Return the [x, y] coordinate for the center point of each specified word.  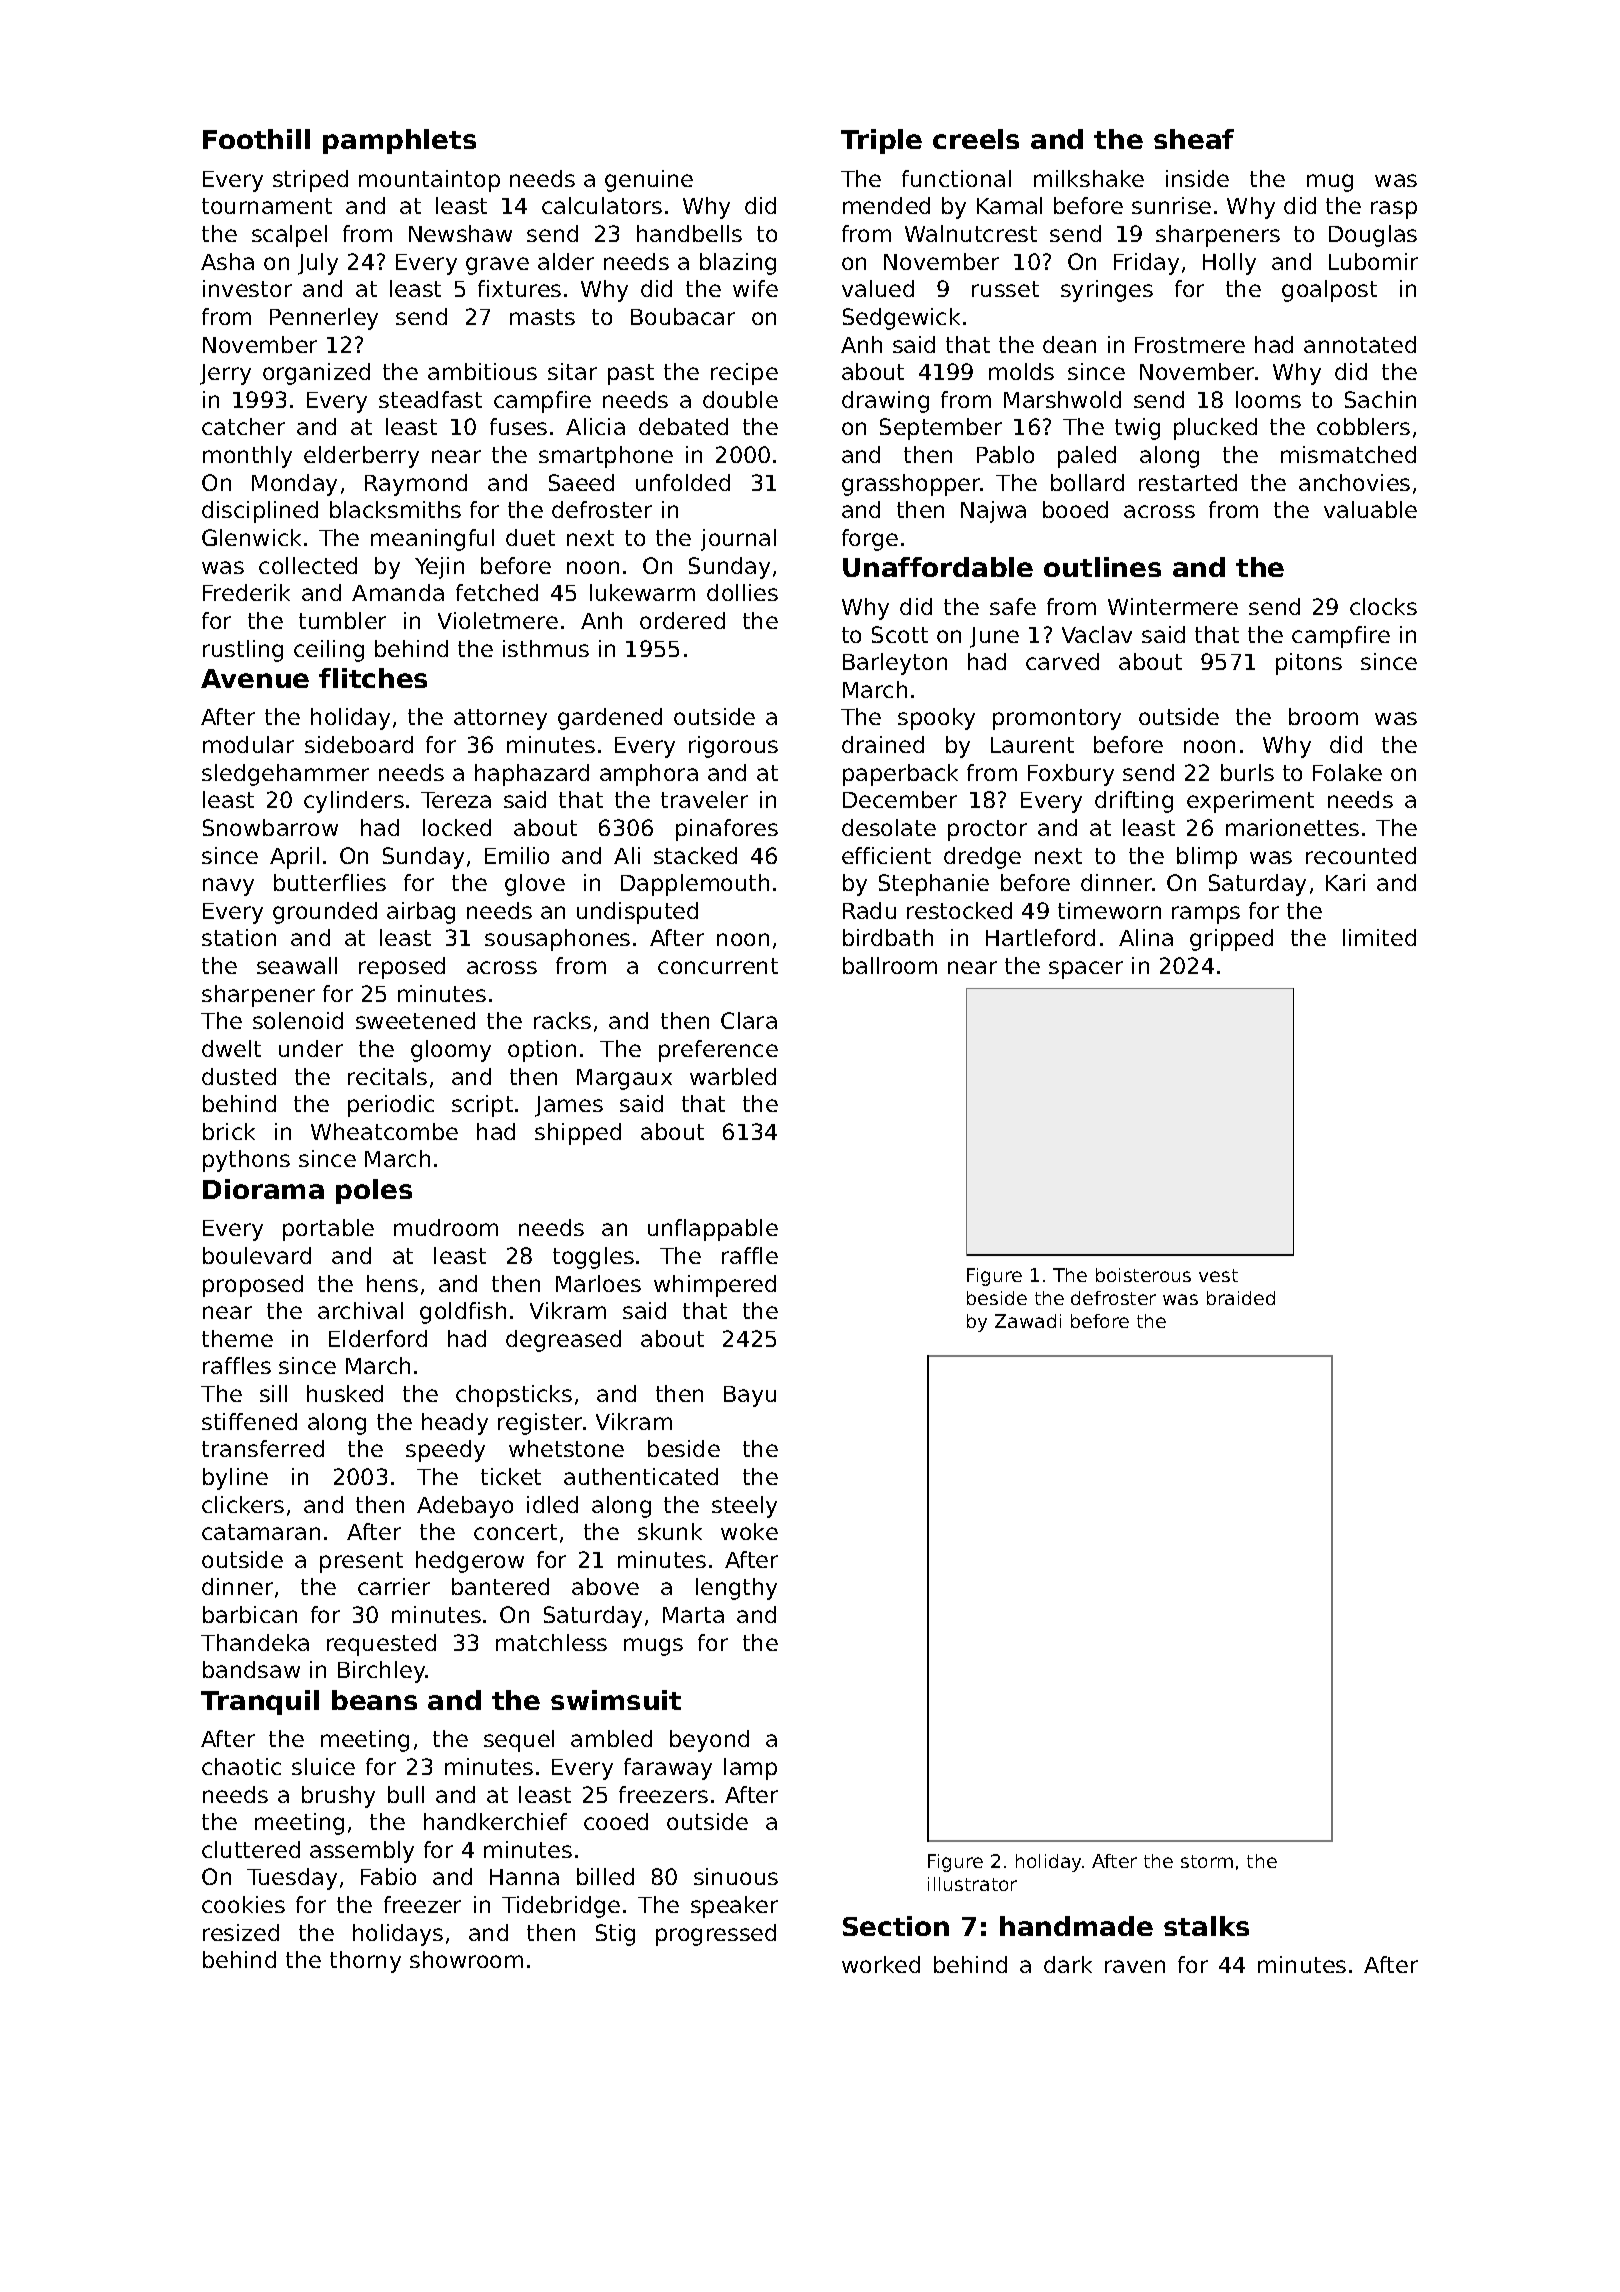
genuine [649, 181]
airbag [421, 913]
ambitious [482, 371]
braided [1241, 1298]
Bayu [750, 1396]
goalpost [1329, 291]
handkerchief [495, 1821]
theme [237, 1338]
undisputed [637, 913]
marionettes [1292, 827]
